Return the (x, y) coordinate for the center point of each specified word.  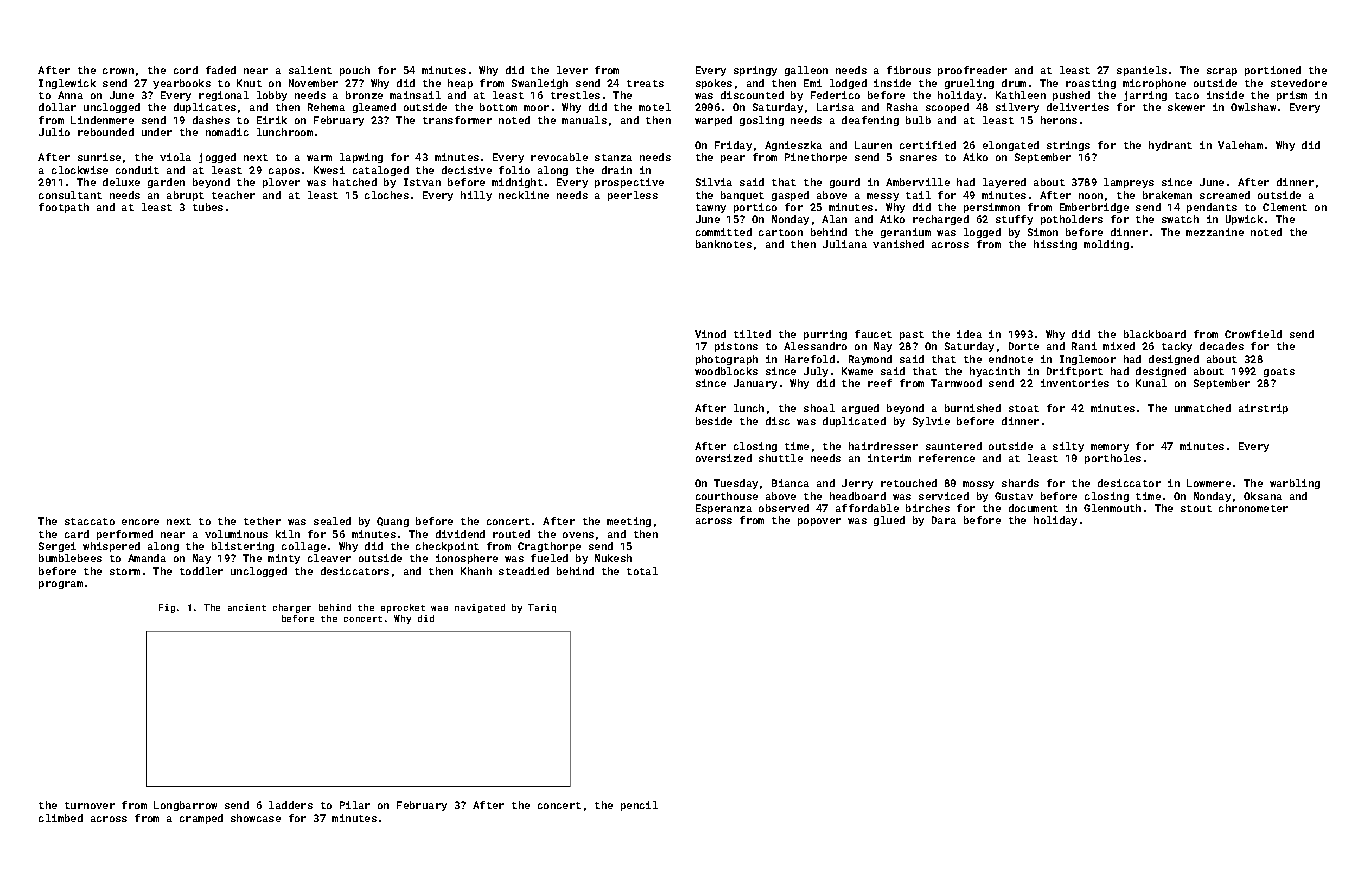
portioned (1273, 71)
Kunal (1151, 383)
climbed (61, 818)
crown (118, 71)
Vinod (710, 334)
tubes (208, 207)
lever (572, 70)
